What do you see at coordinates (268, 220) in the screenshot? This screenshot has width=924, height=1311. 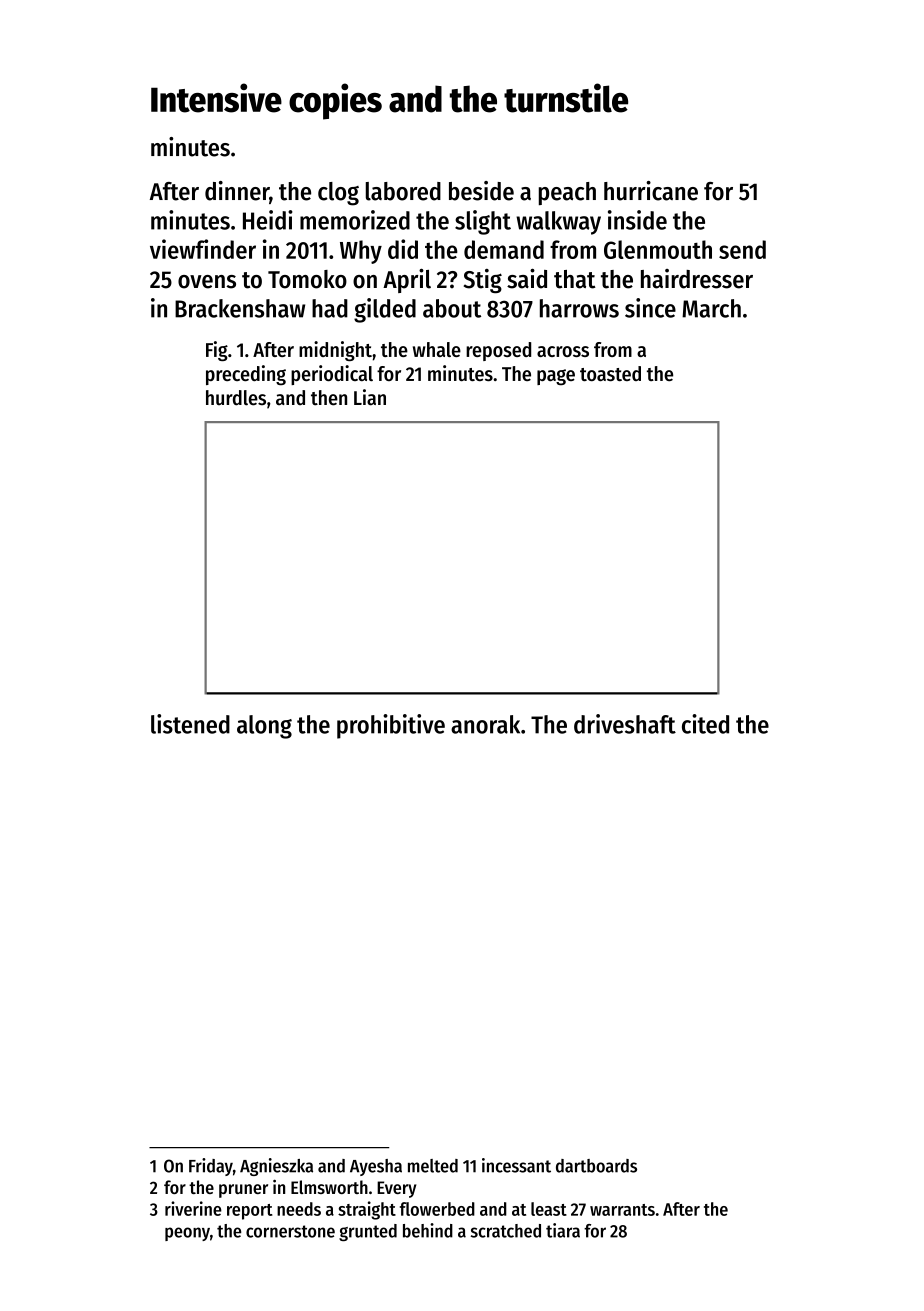 I see `Heidi` at bounding box center [268, 220].
